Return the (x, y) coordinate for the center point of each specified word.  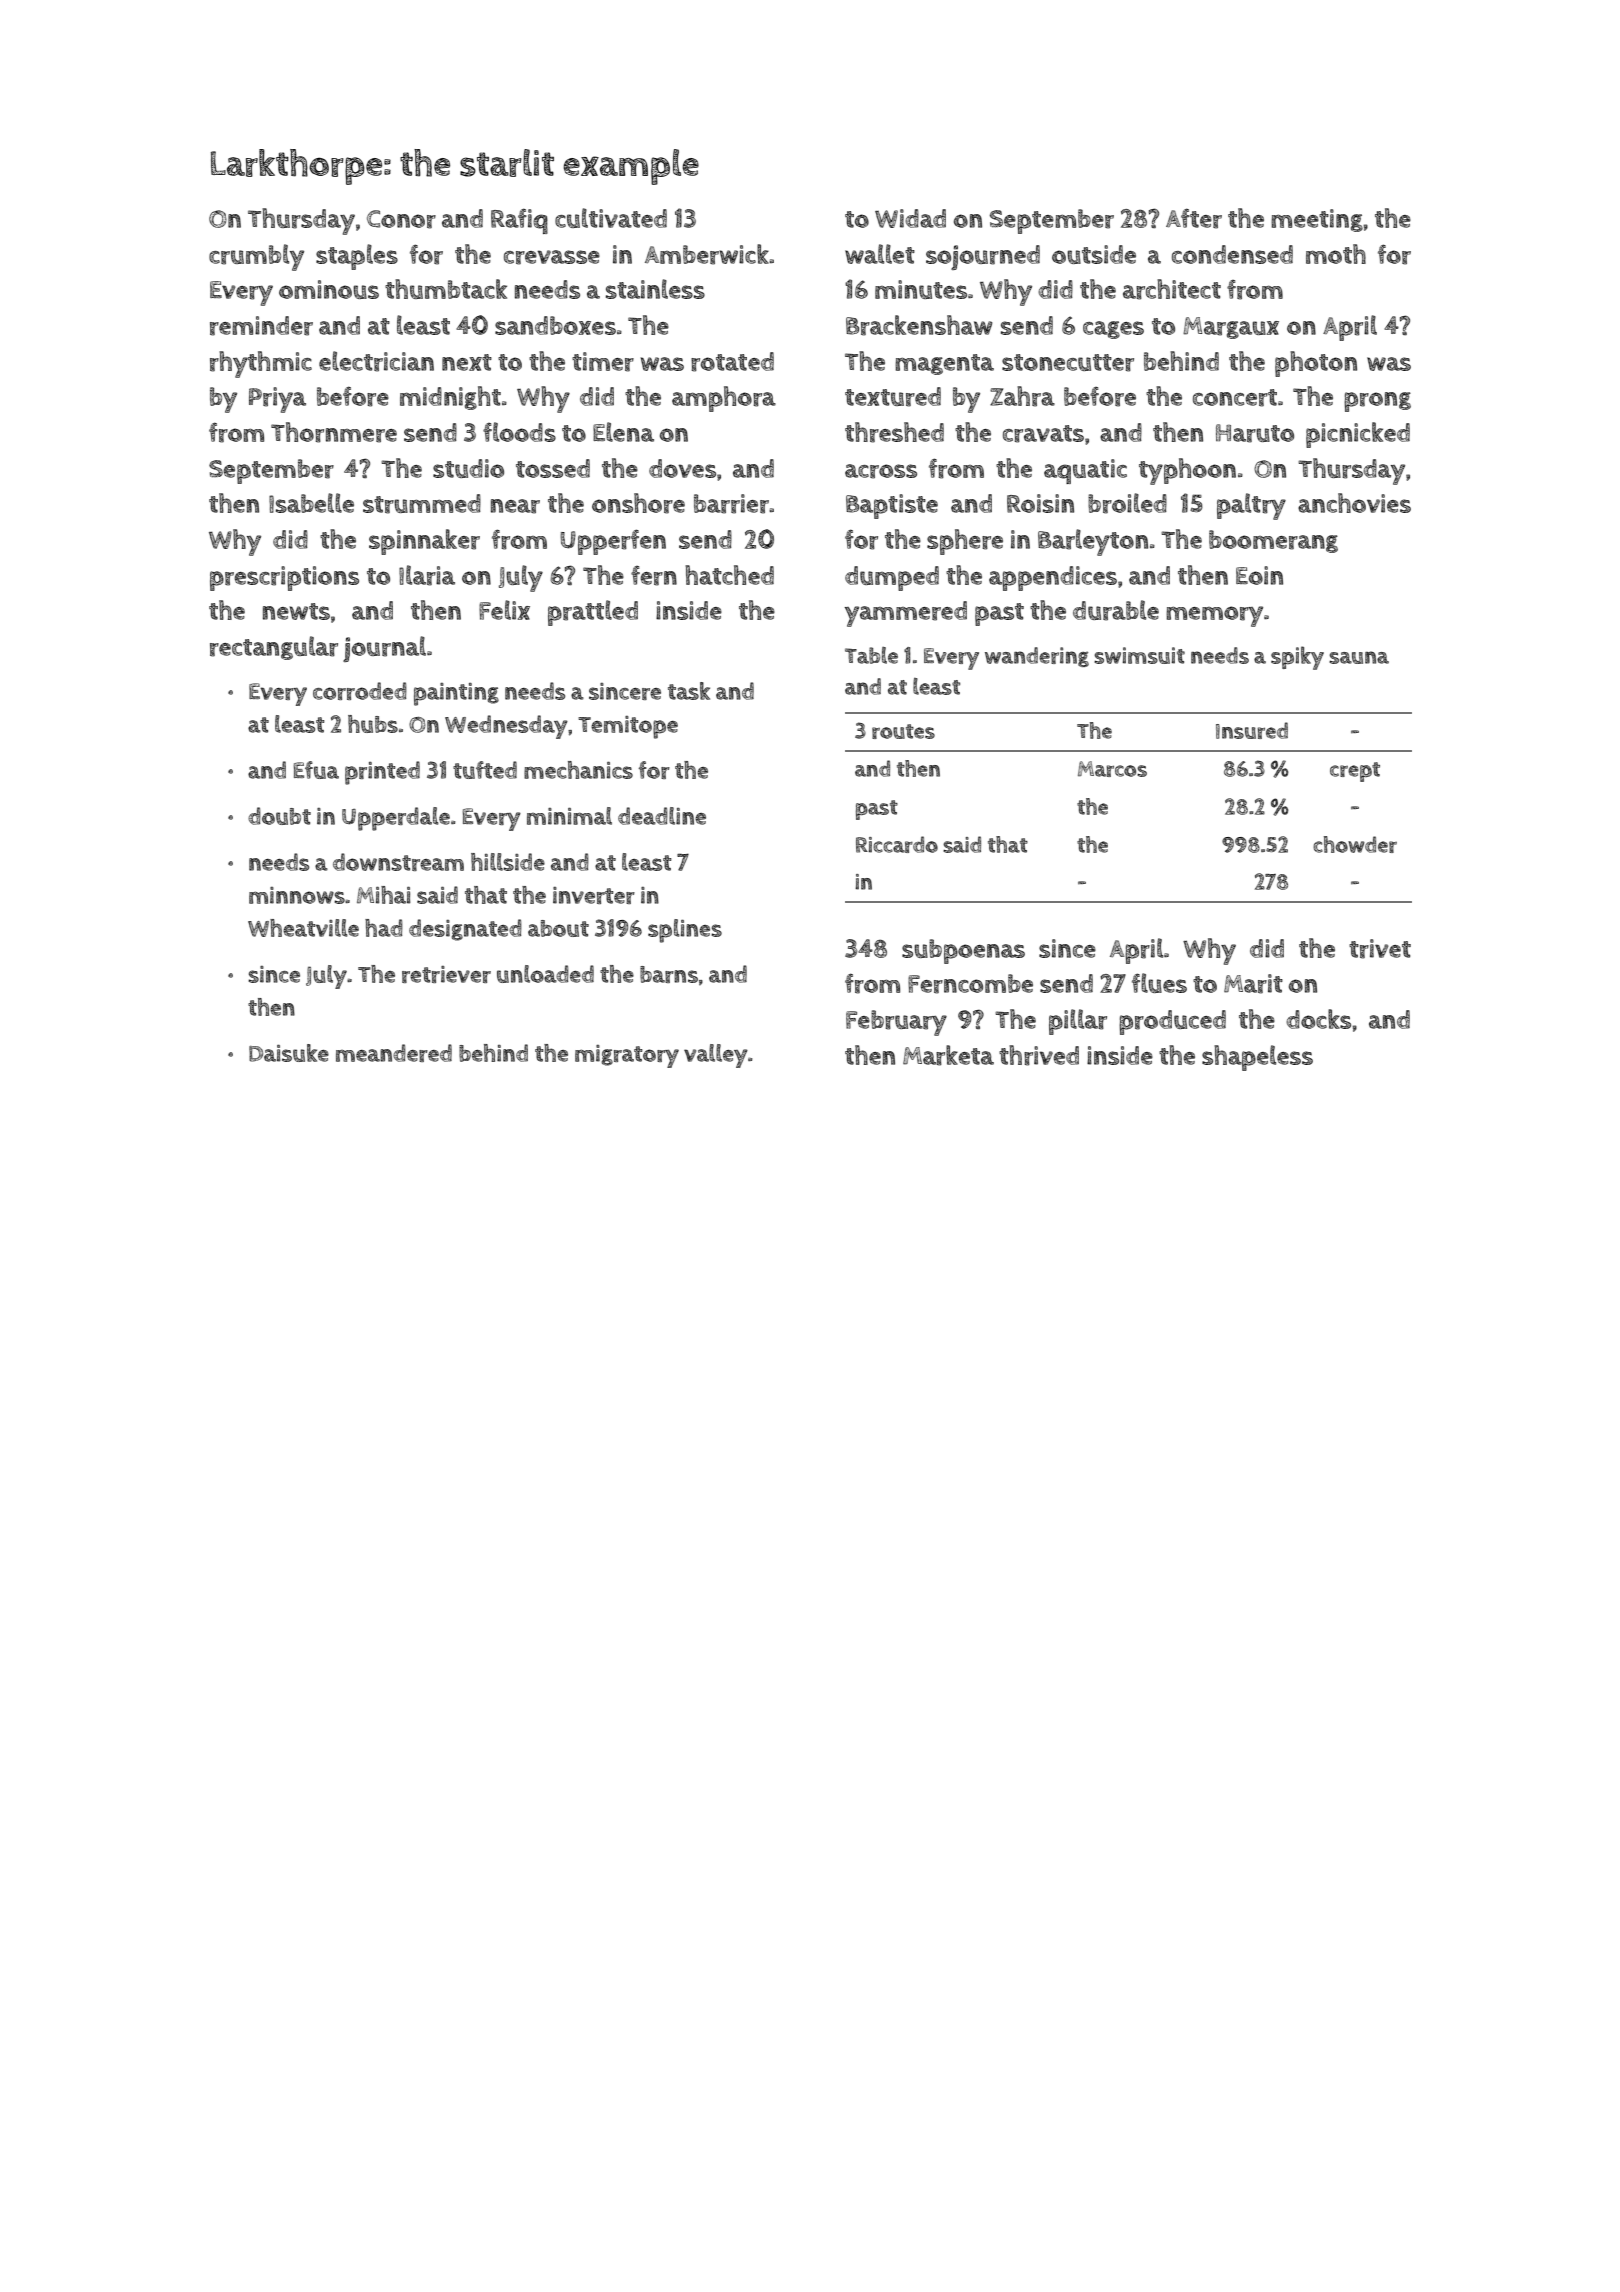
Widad (910, 218)
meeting (1317, 220)
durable (1116, 610)
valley (716, 1056)
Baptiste (892, 506)
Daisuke (289, 1053)
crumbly (256, 257)
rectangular (274, 648)
